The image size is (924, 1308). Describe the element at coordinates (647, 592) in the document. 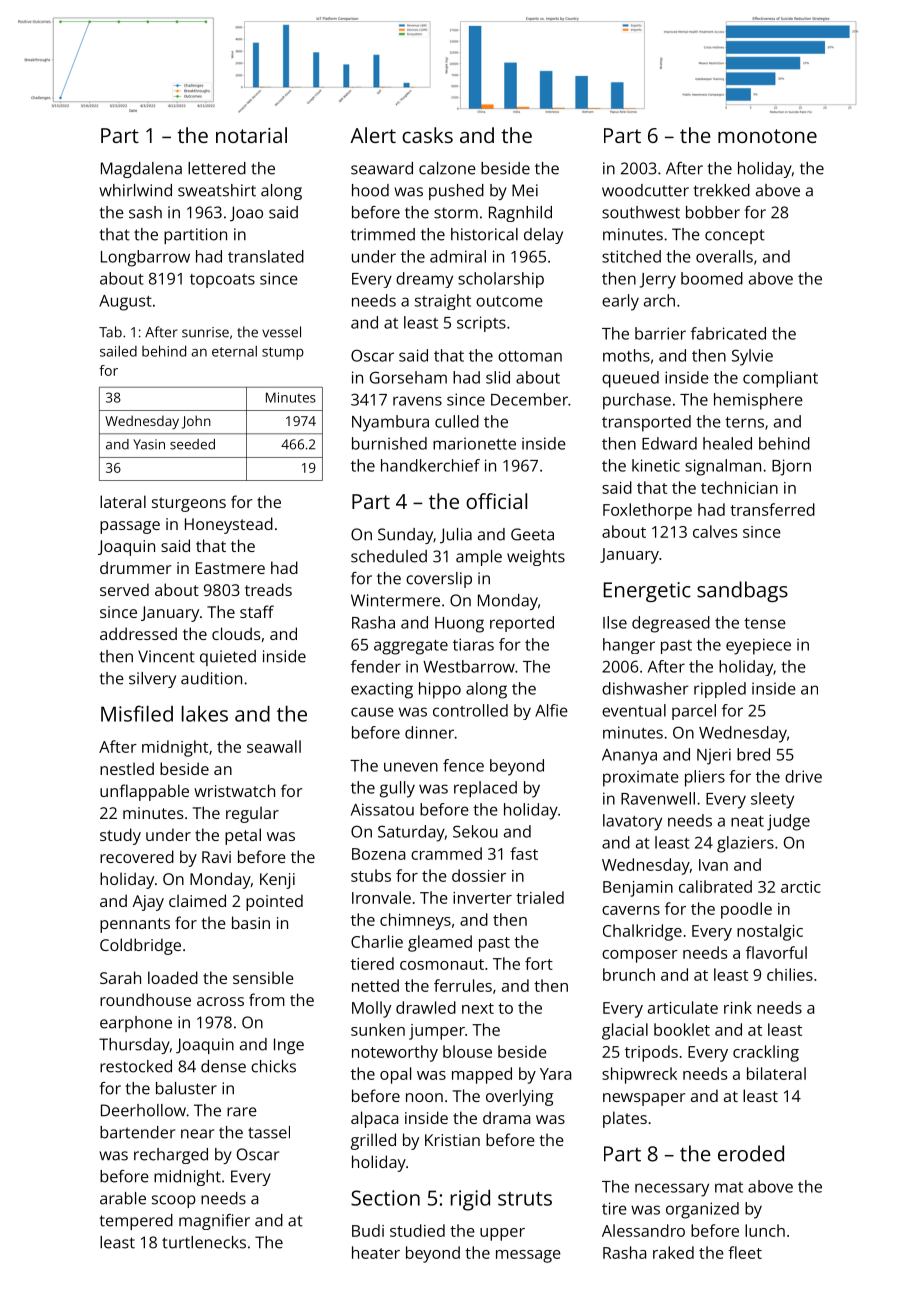

I see `Energetic` at that location.
